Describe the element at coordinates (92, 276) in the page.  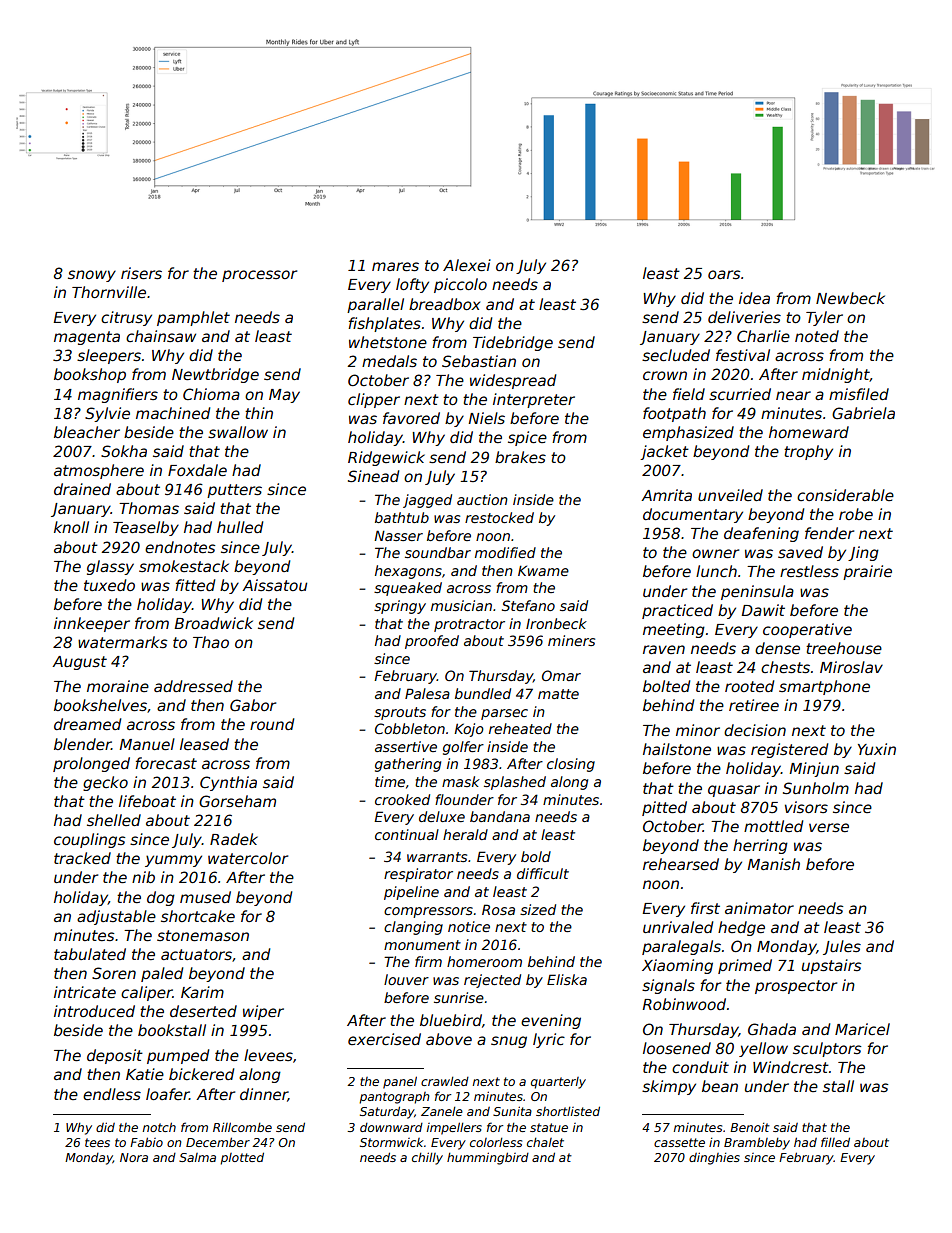
I see `snowy` at that location.
